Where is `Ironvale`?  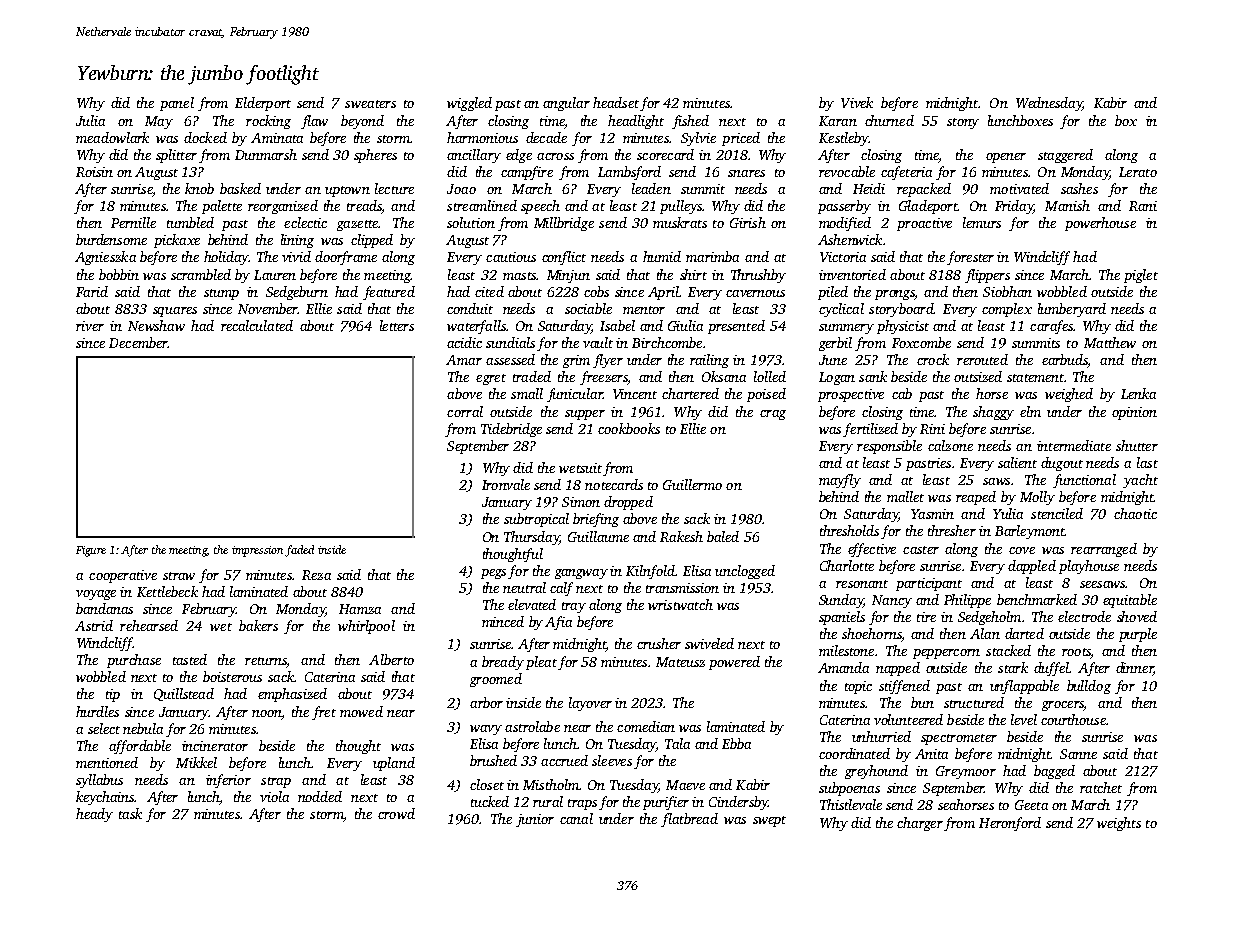 Ironvale is located at coordinates (506, 484).
